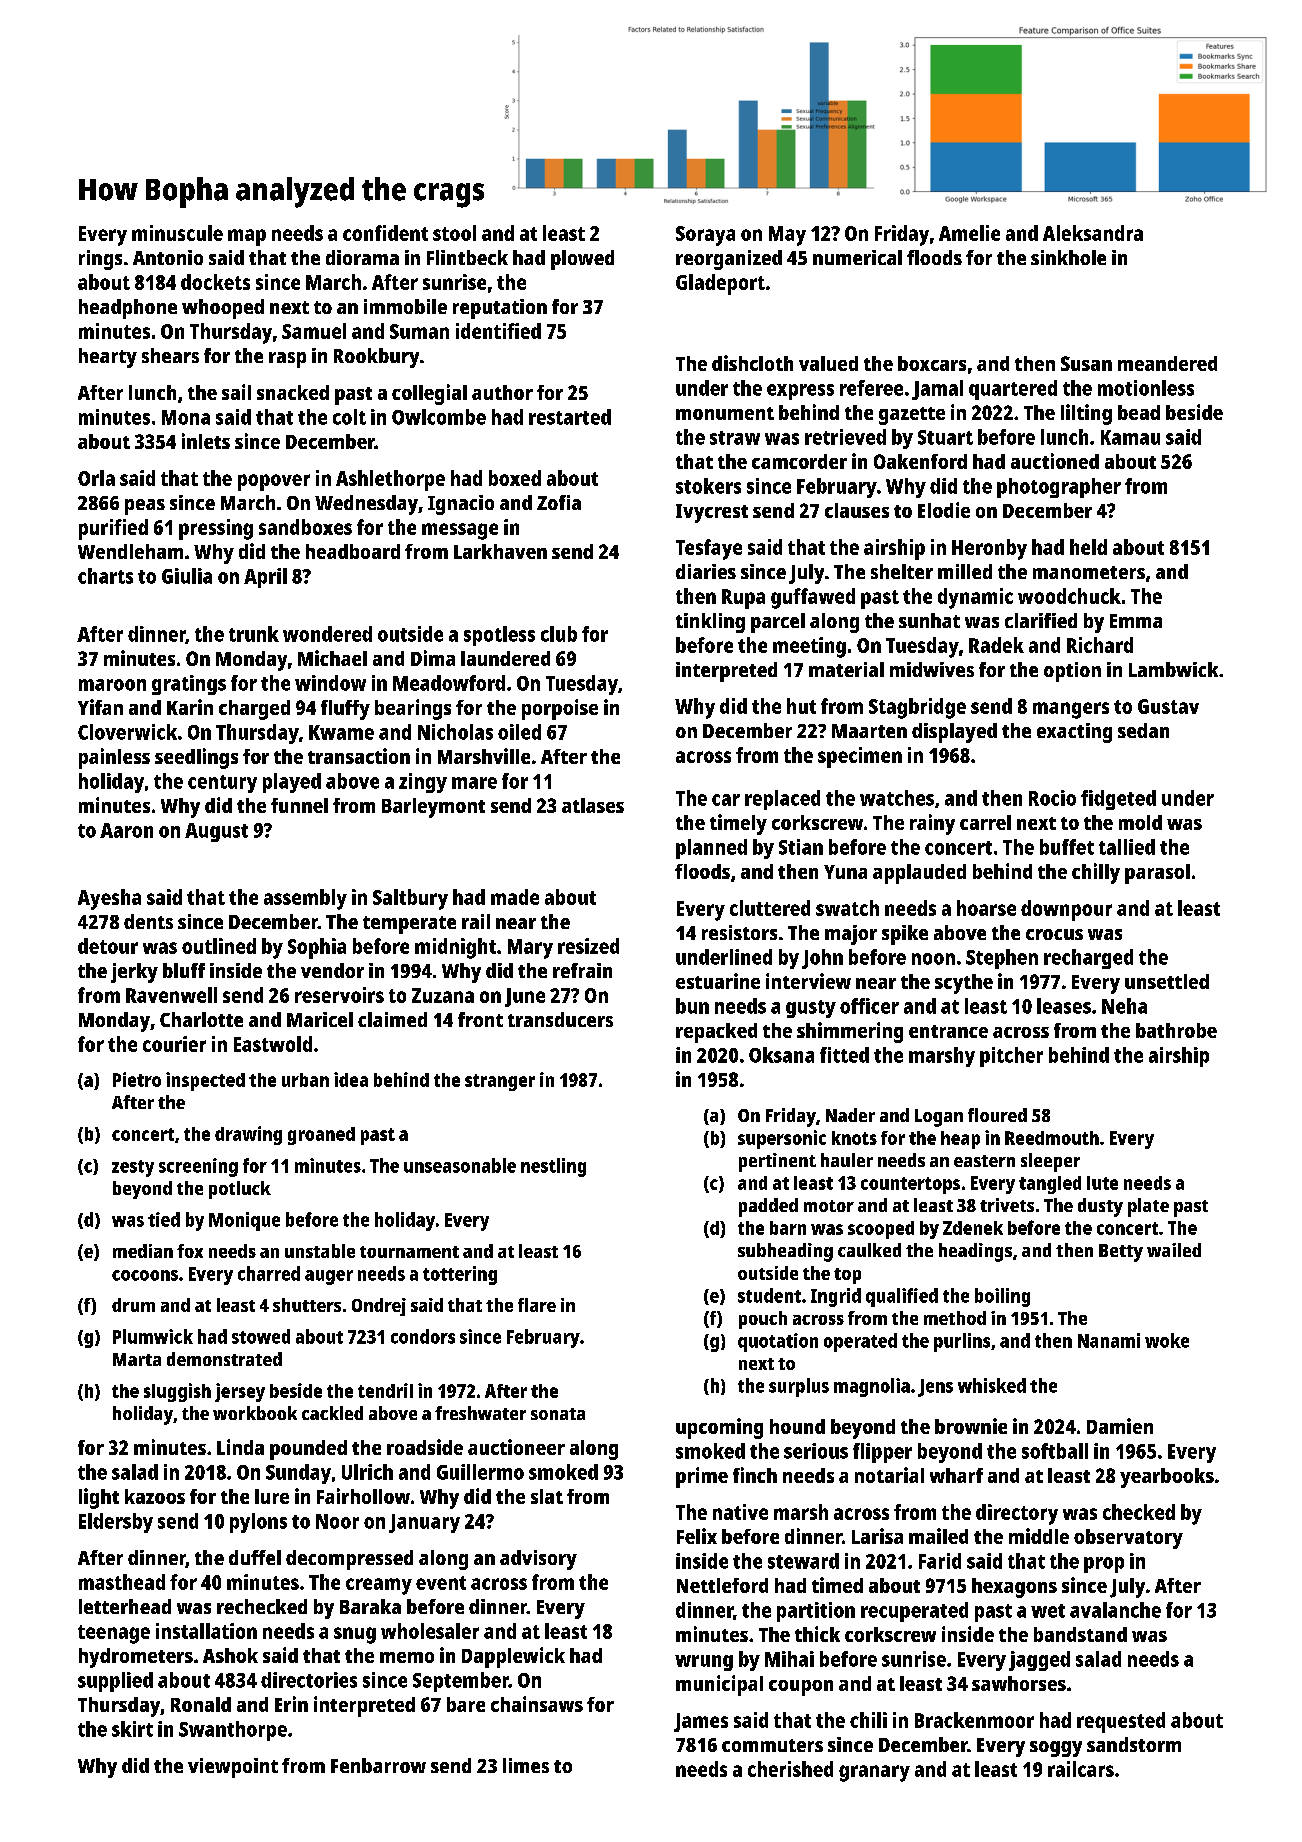 This document has width=1302, height=1842. Describe the element at coordinates (233, 1768) in the document. I see `viewpoint` at that location.
